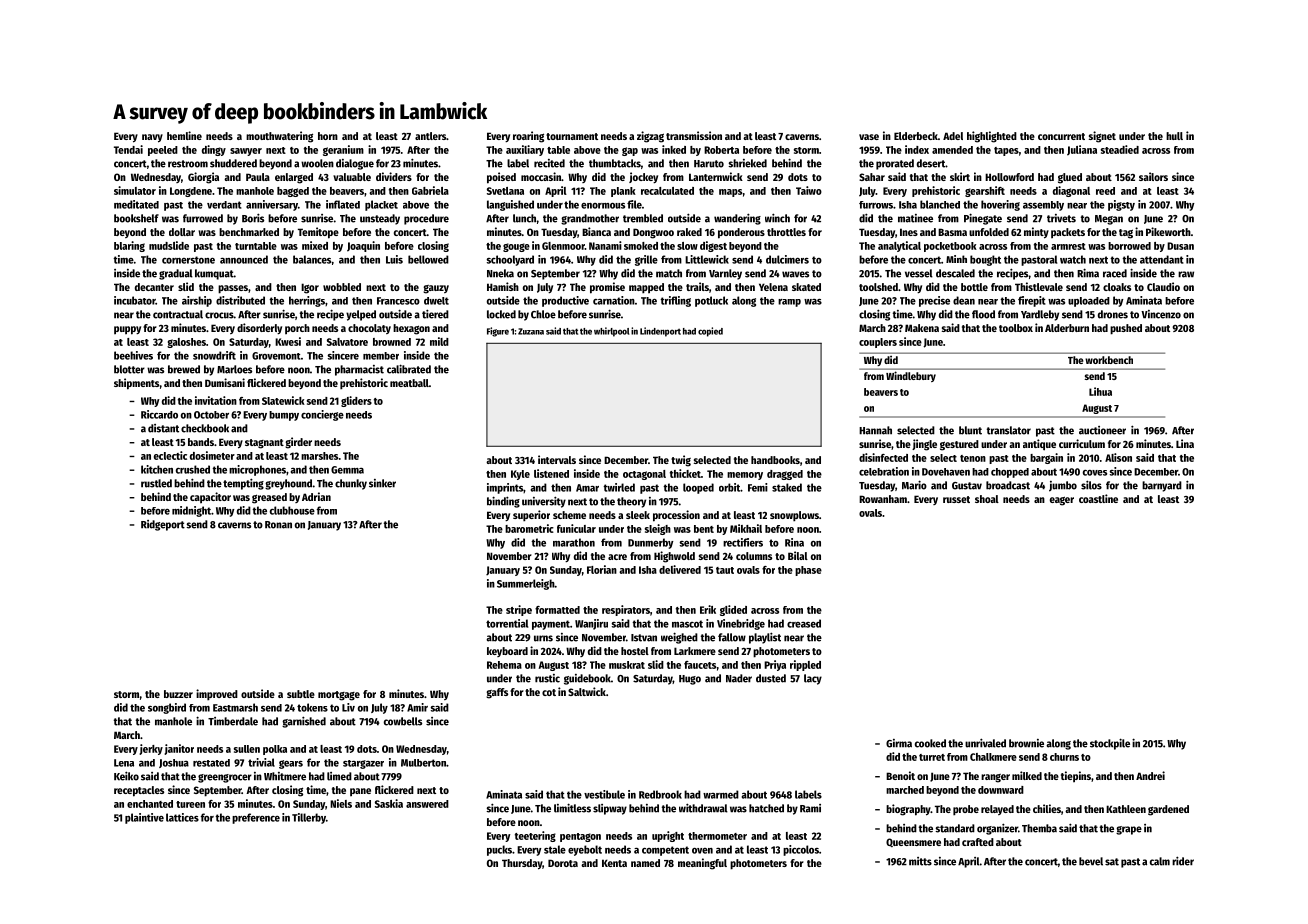 The height and width of the page is (924, 1308). I want to click on dollar, so click(182, 232).
